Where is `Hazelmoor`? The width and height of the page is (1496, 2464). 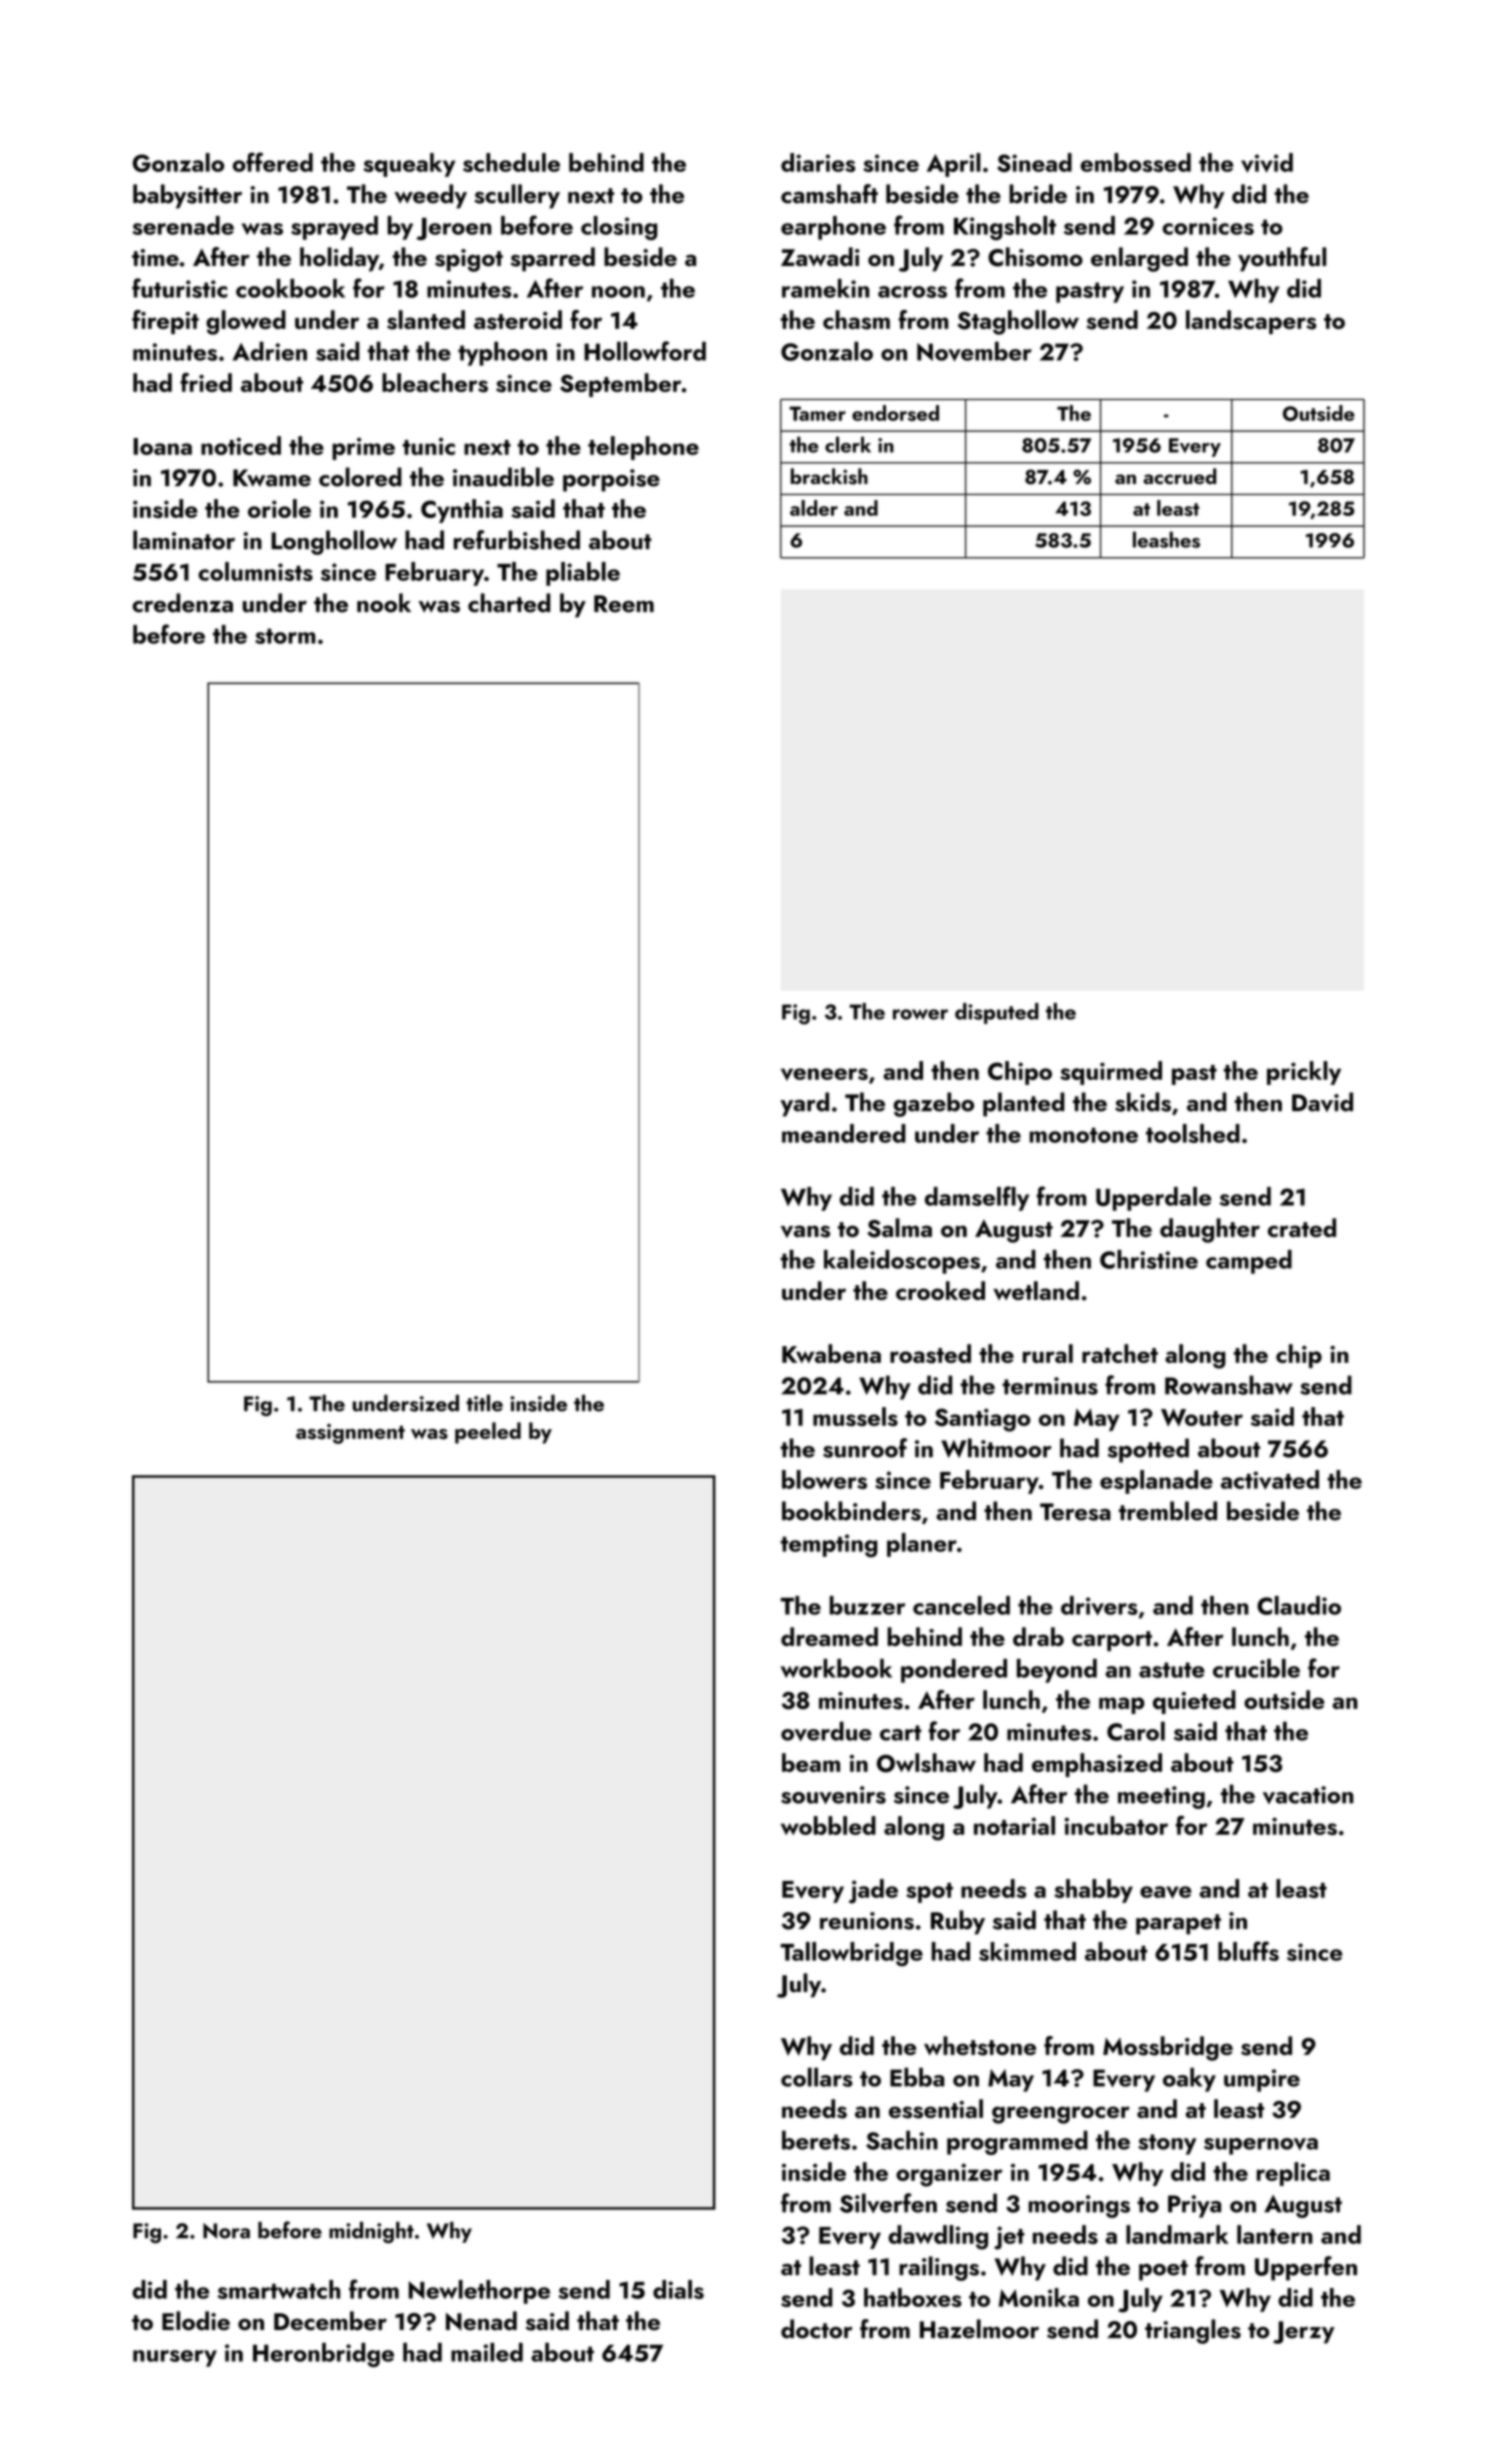
Hazelmoor is located at coordinates (979, 2329).
